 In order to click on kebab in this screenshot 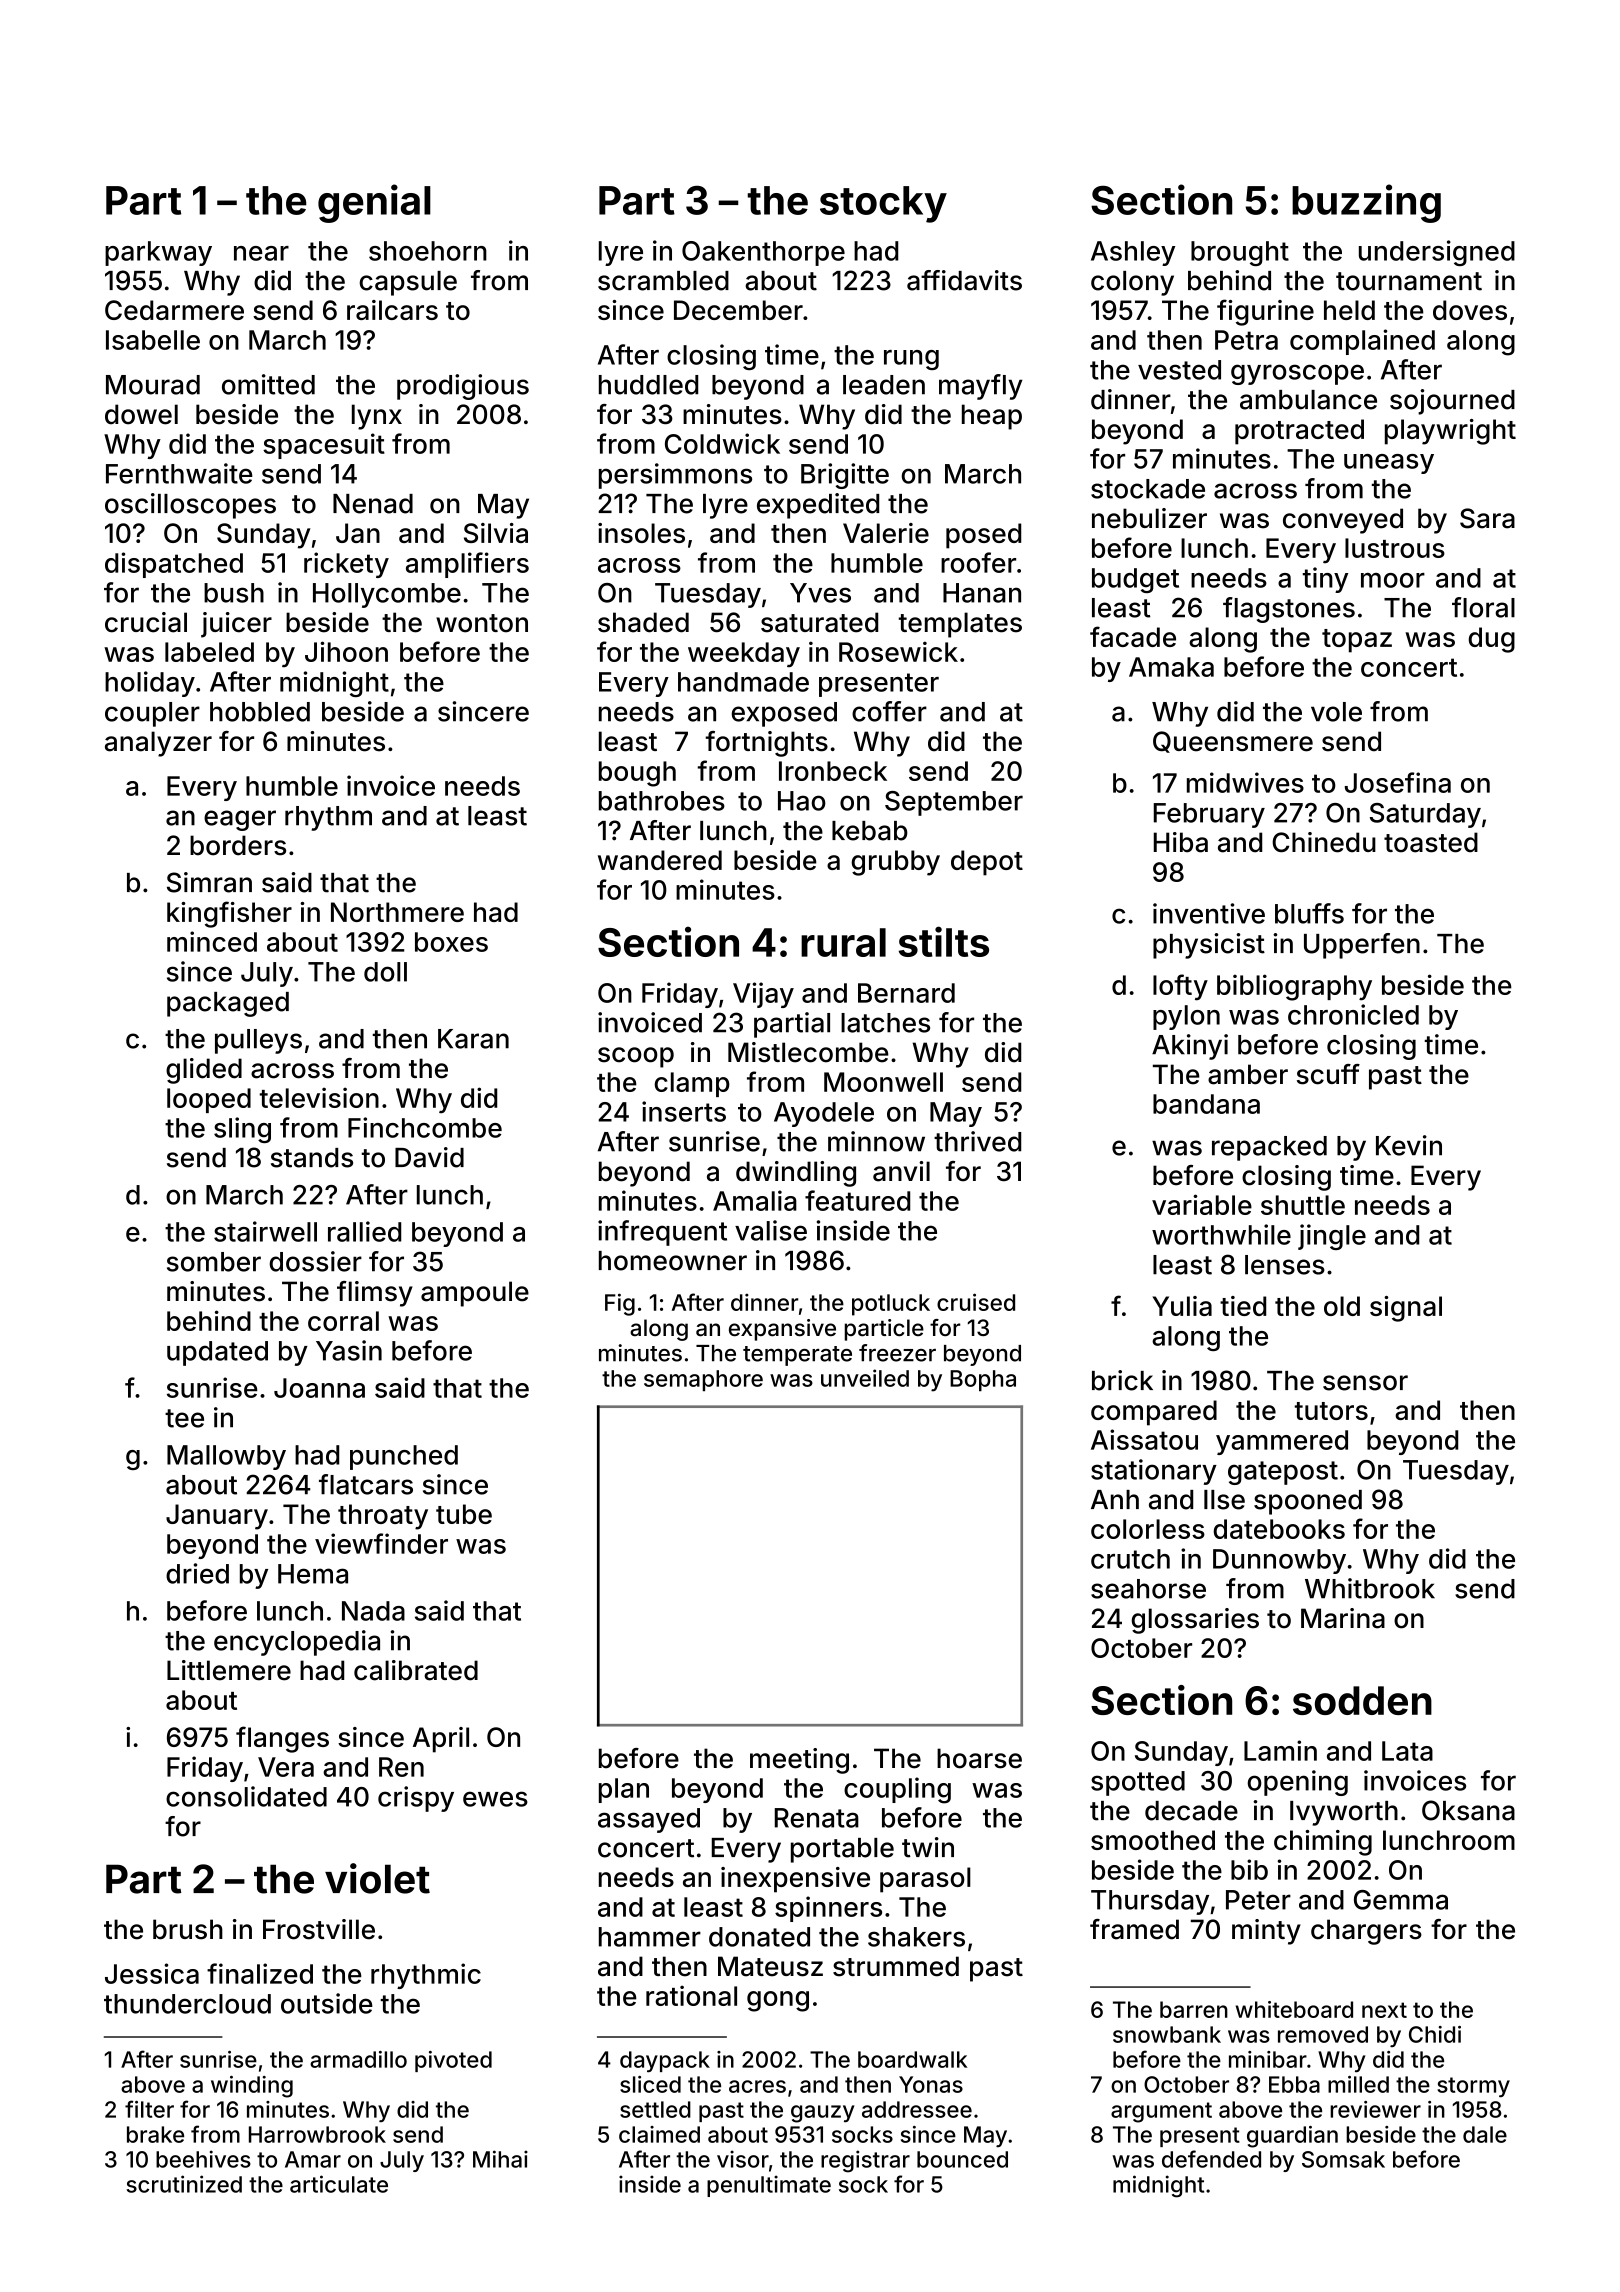, I will do `click(870, 831)`.
